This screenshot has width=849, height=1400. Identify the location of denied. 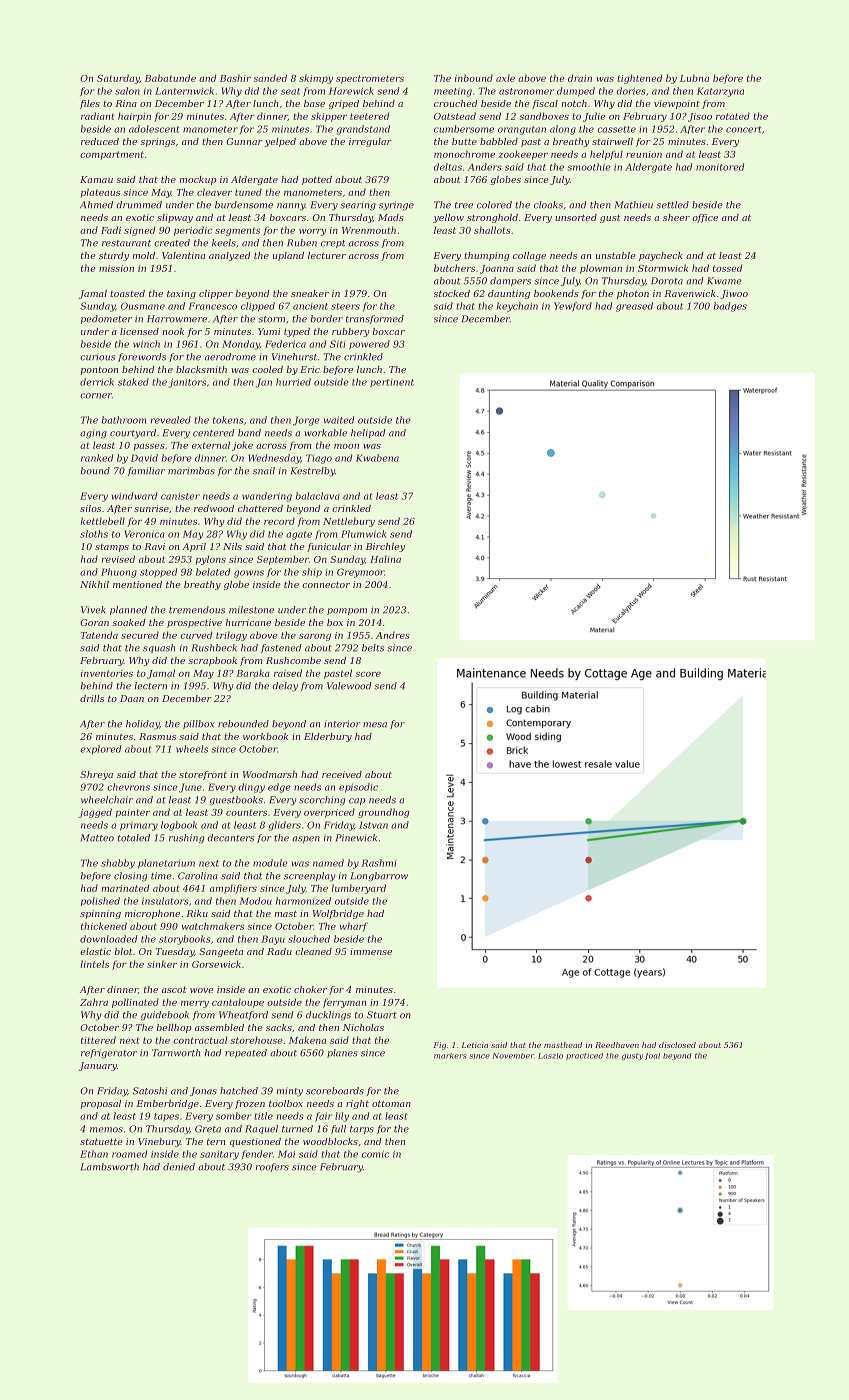
(179, 1167).
